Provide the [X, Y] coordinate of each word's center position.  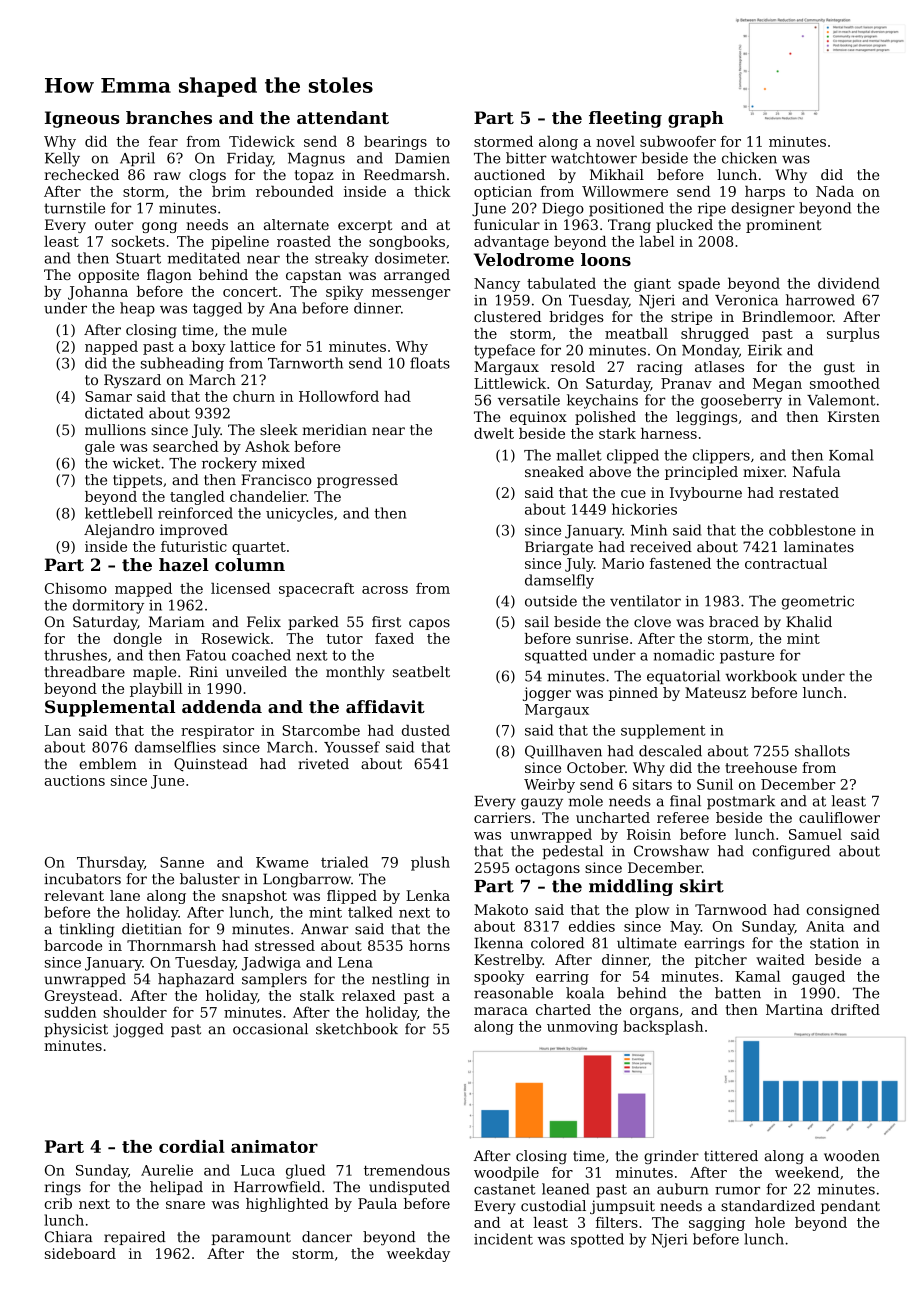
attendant [343, 117]
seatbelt [421, 672]
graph [696, 119]
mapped [143, 590]
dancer [327, 1237]
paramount [251, 1238]
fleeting [625, 119]
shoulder [135, 1012]
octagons [547, 869]
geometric [818, 603]
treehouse [761, 767]
